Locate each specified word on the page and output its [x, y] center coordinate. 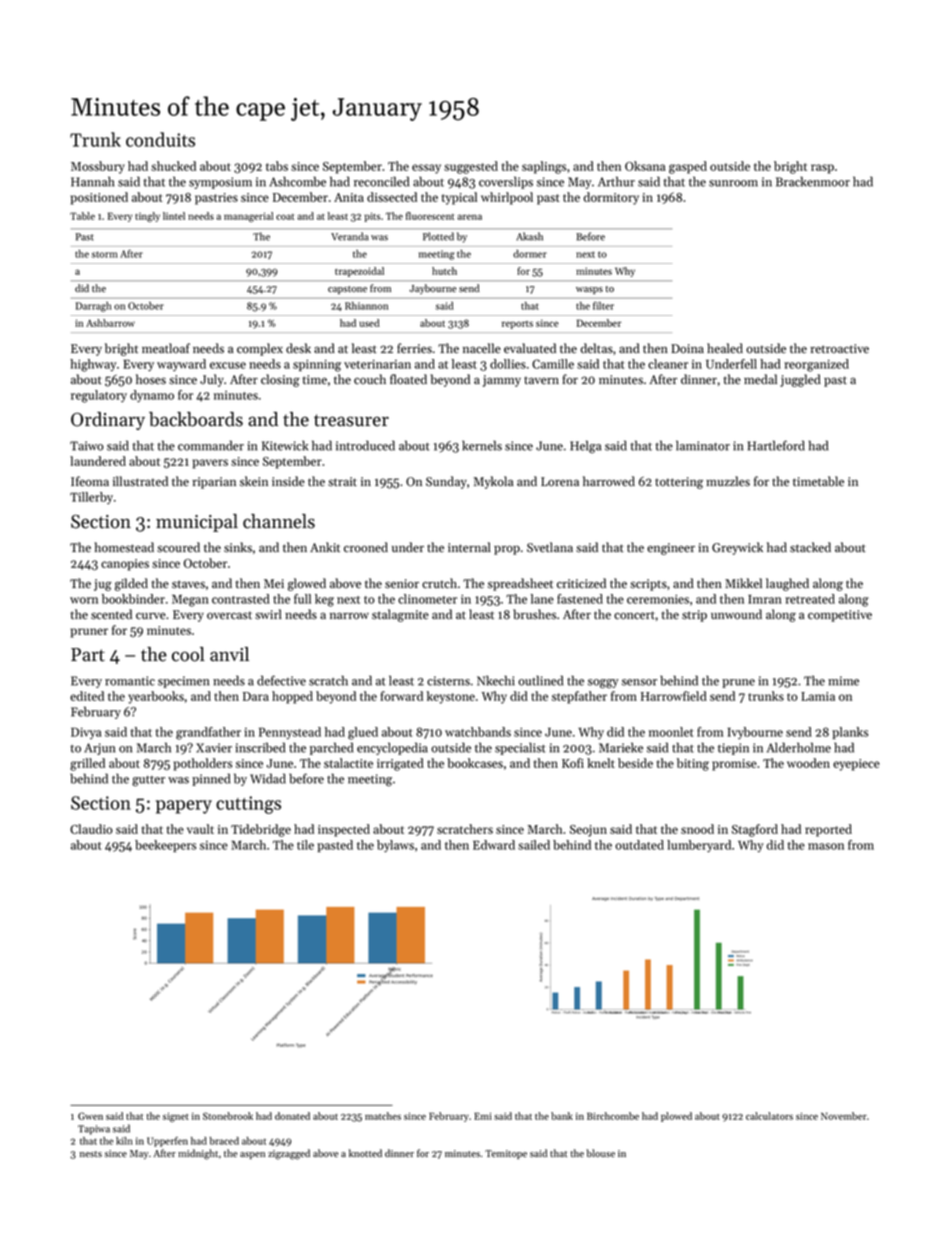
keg [324, 600]
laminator [703, 445]
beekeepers [165, 846]
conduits [160, 139]
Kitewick [285, 446]
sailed [534, 845]
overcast [229, 615]
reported [828, 830]
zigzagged [289, 1154]
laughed [787, 584]
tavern [541, 380]
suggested [471, 167]
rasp [822, 169]
